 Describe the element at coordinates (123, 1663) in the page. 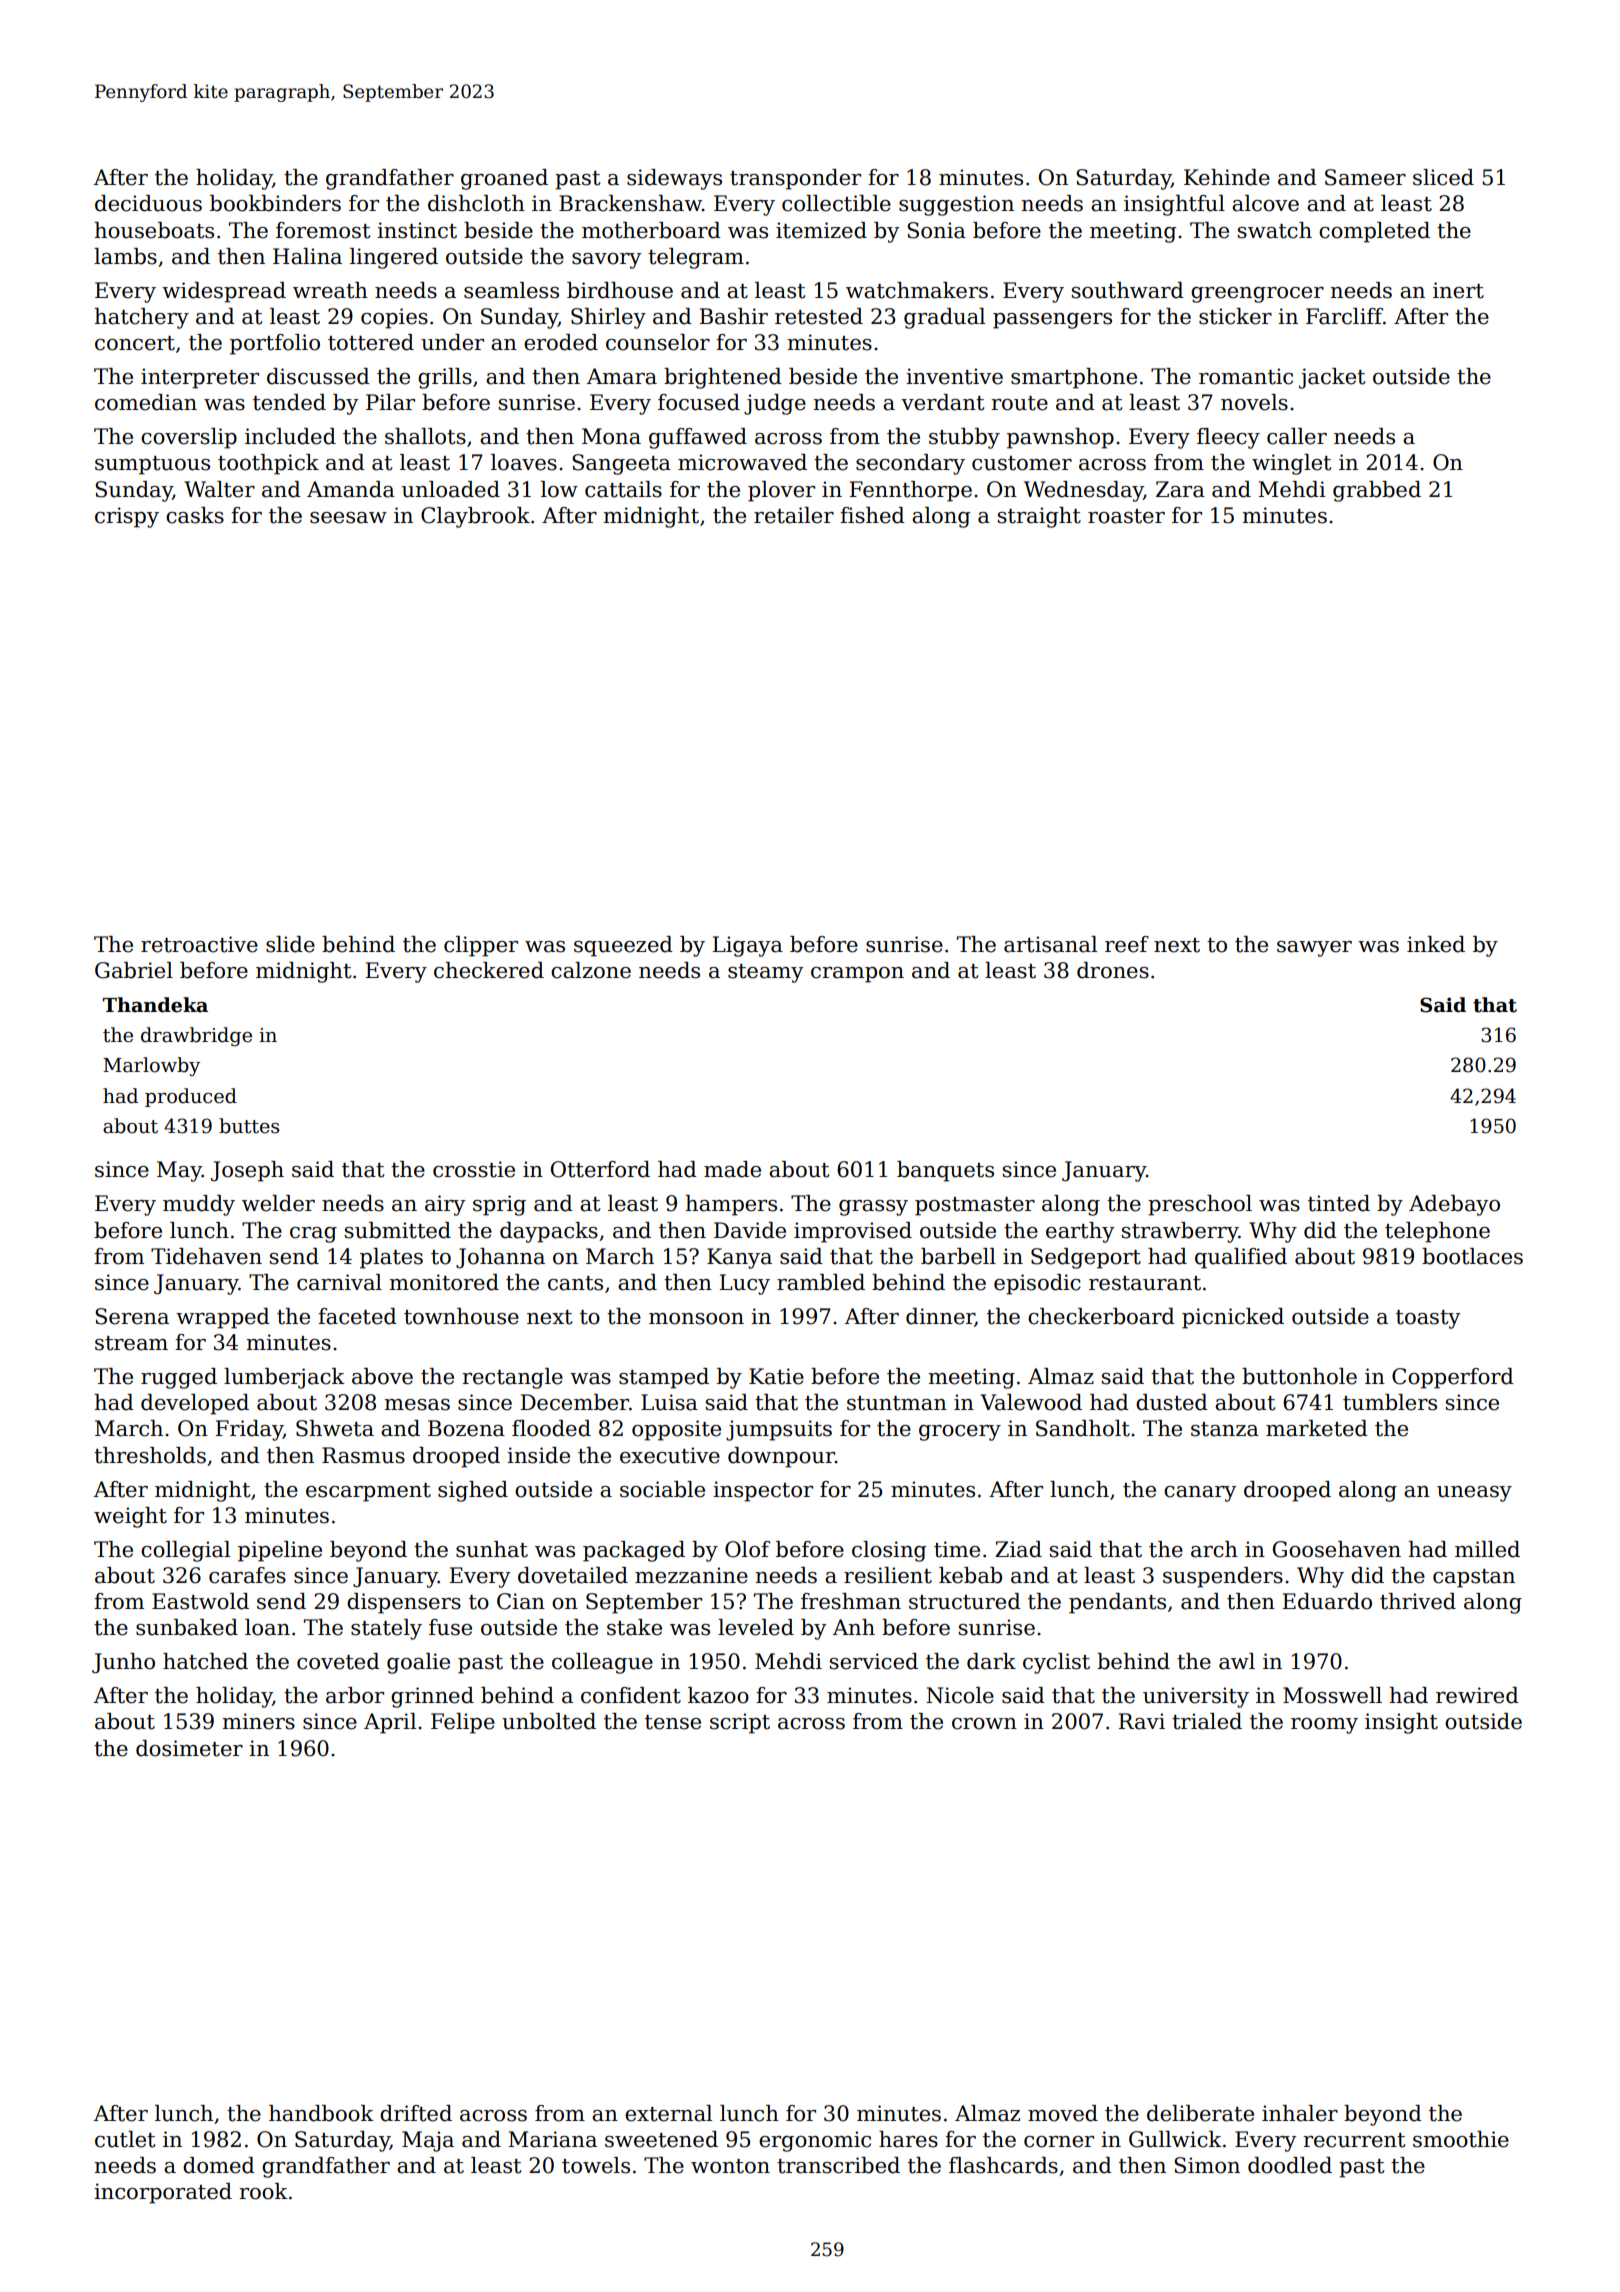

I see `Junho` at that location.
